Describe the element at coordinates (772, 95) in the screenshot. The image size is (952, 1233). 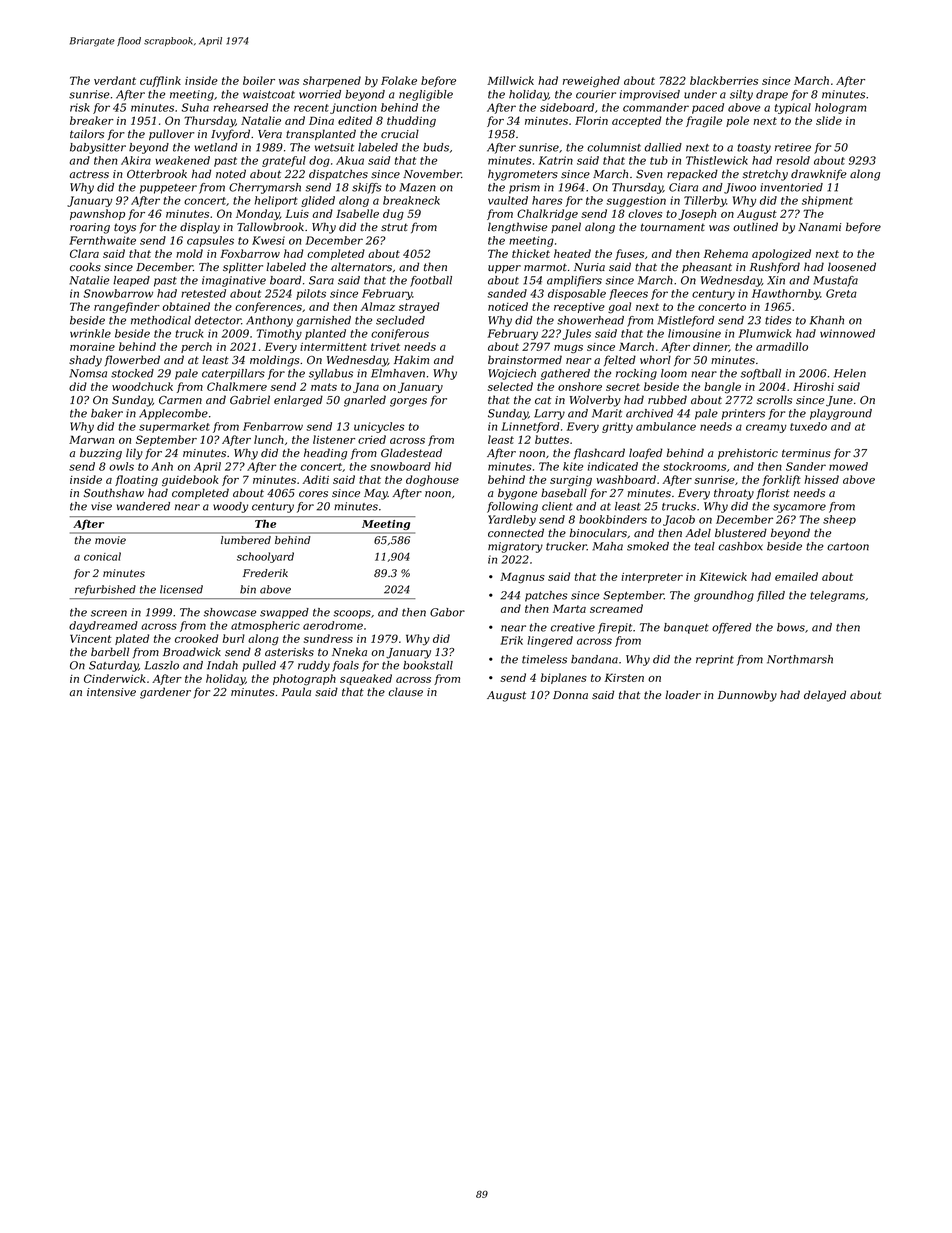
I see `drape` at that location.
